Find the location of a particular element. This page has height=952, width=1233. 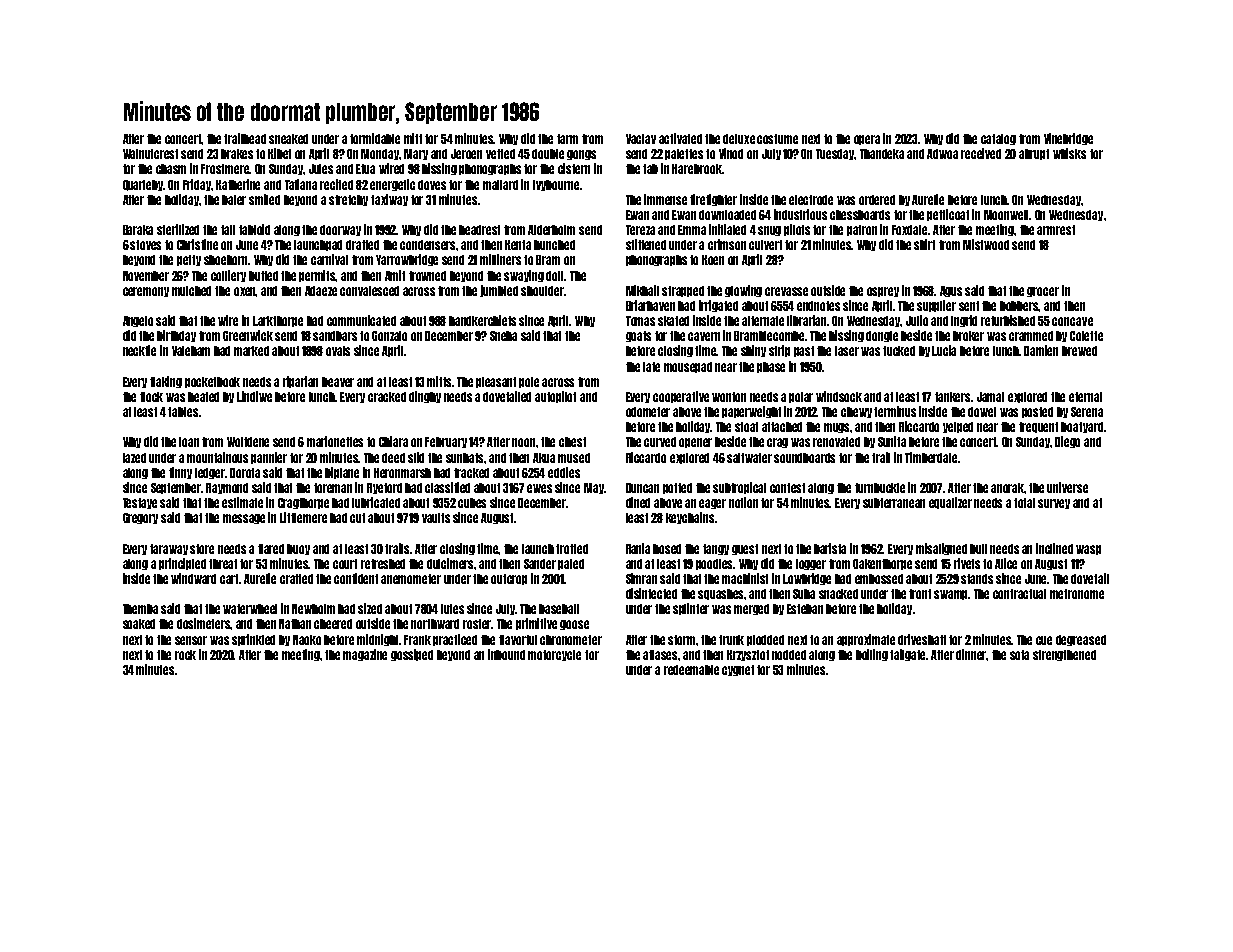

ceremony is located at coordinates (146, 292).
